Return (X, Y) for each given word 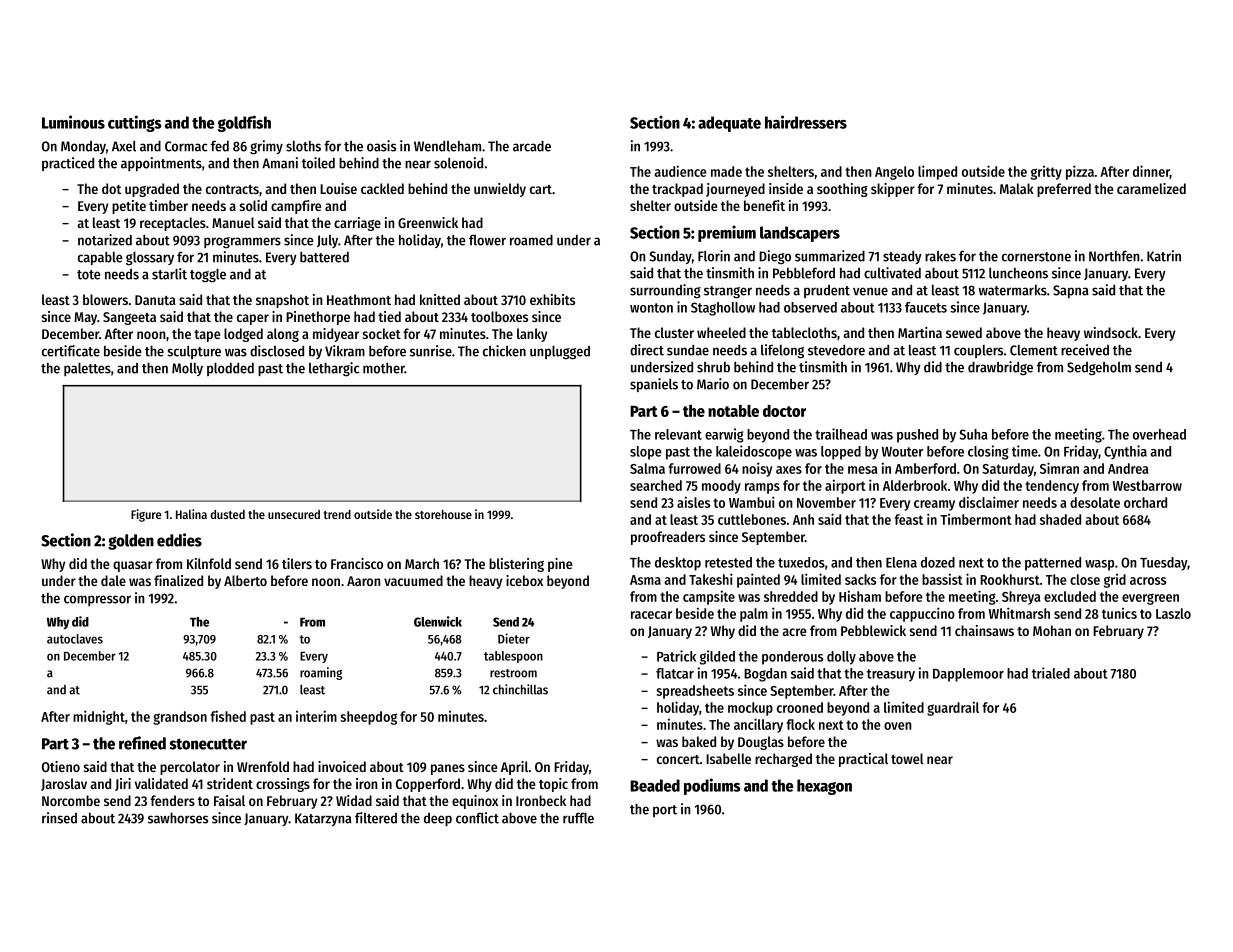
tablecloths (804, 332)
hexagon (824, 787)
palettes (87, 369)
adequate (729, 124)
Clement (1034, 350)
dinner (1151, 172)
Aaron (364, 581)
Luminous (73, 122)
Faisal (229, 800)
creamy (934, 505)
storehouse (443, 514)
